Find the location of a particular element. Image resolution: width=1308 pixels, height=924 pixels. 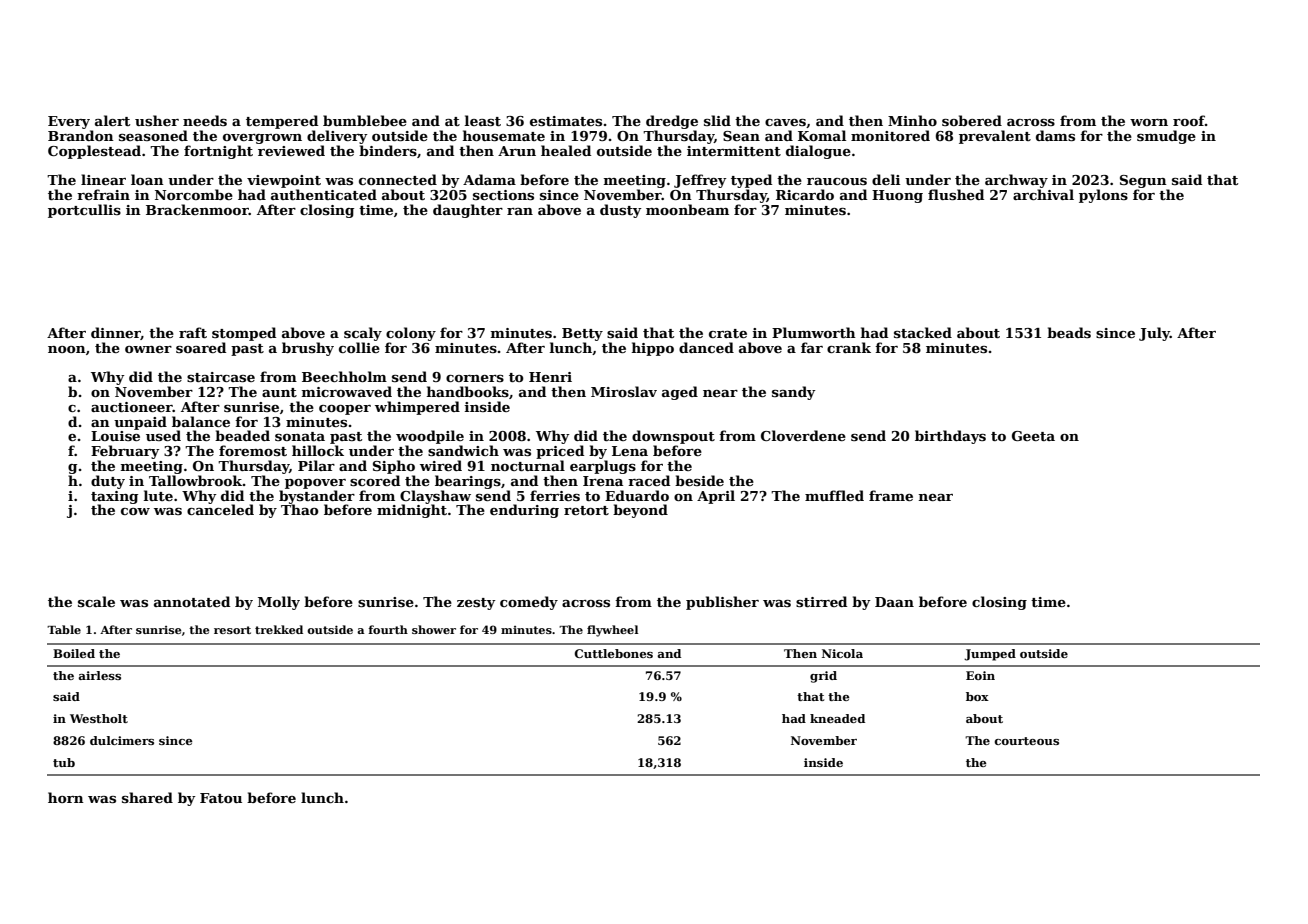

horn is located at coordinates (66, 797).
